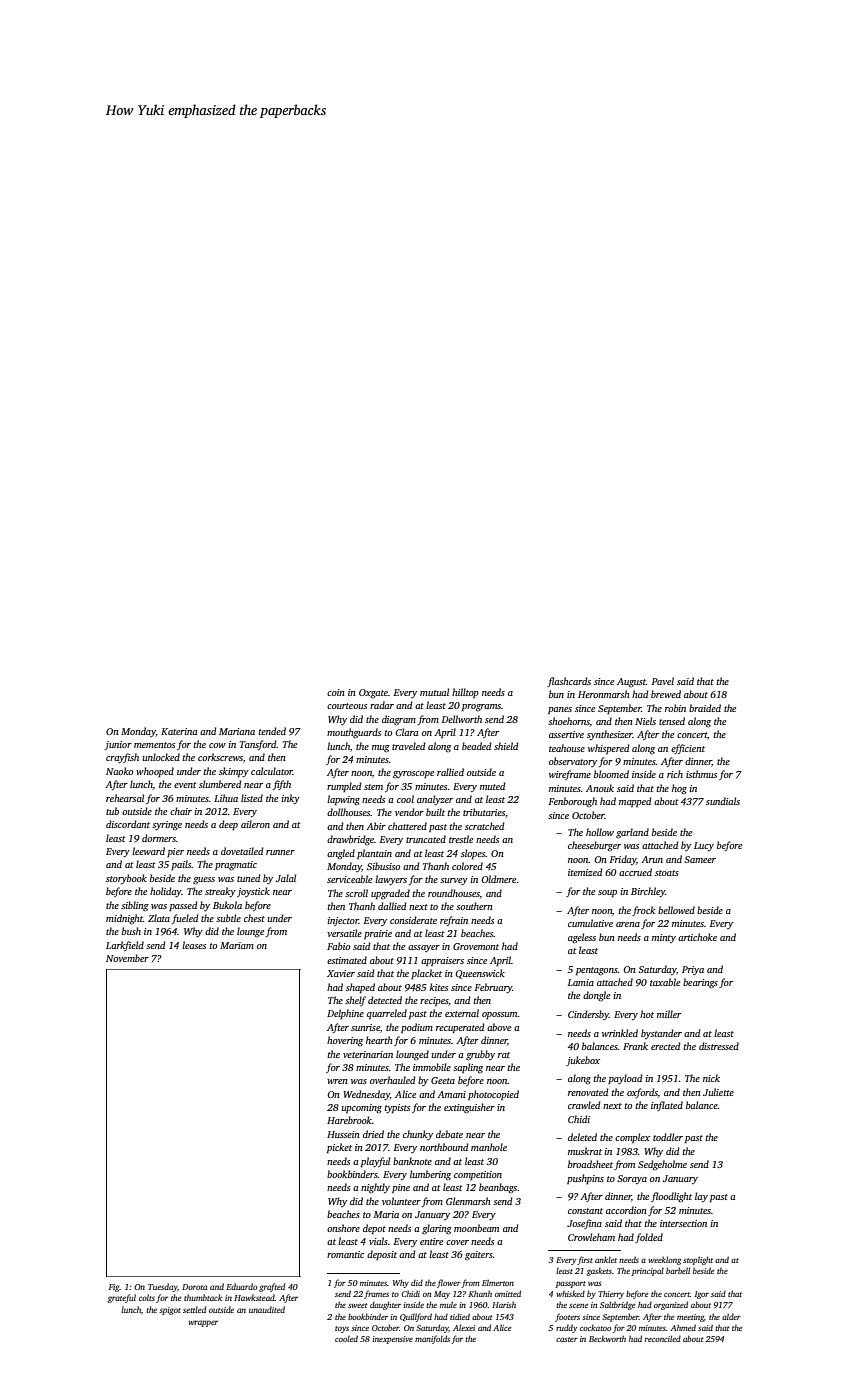 The width and height of the screenshot is (849, 1400). Describe the element at coordinates (662, 681) in the screenshot. I see `Pavel` at that location.
